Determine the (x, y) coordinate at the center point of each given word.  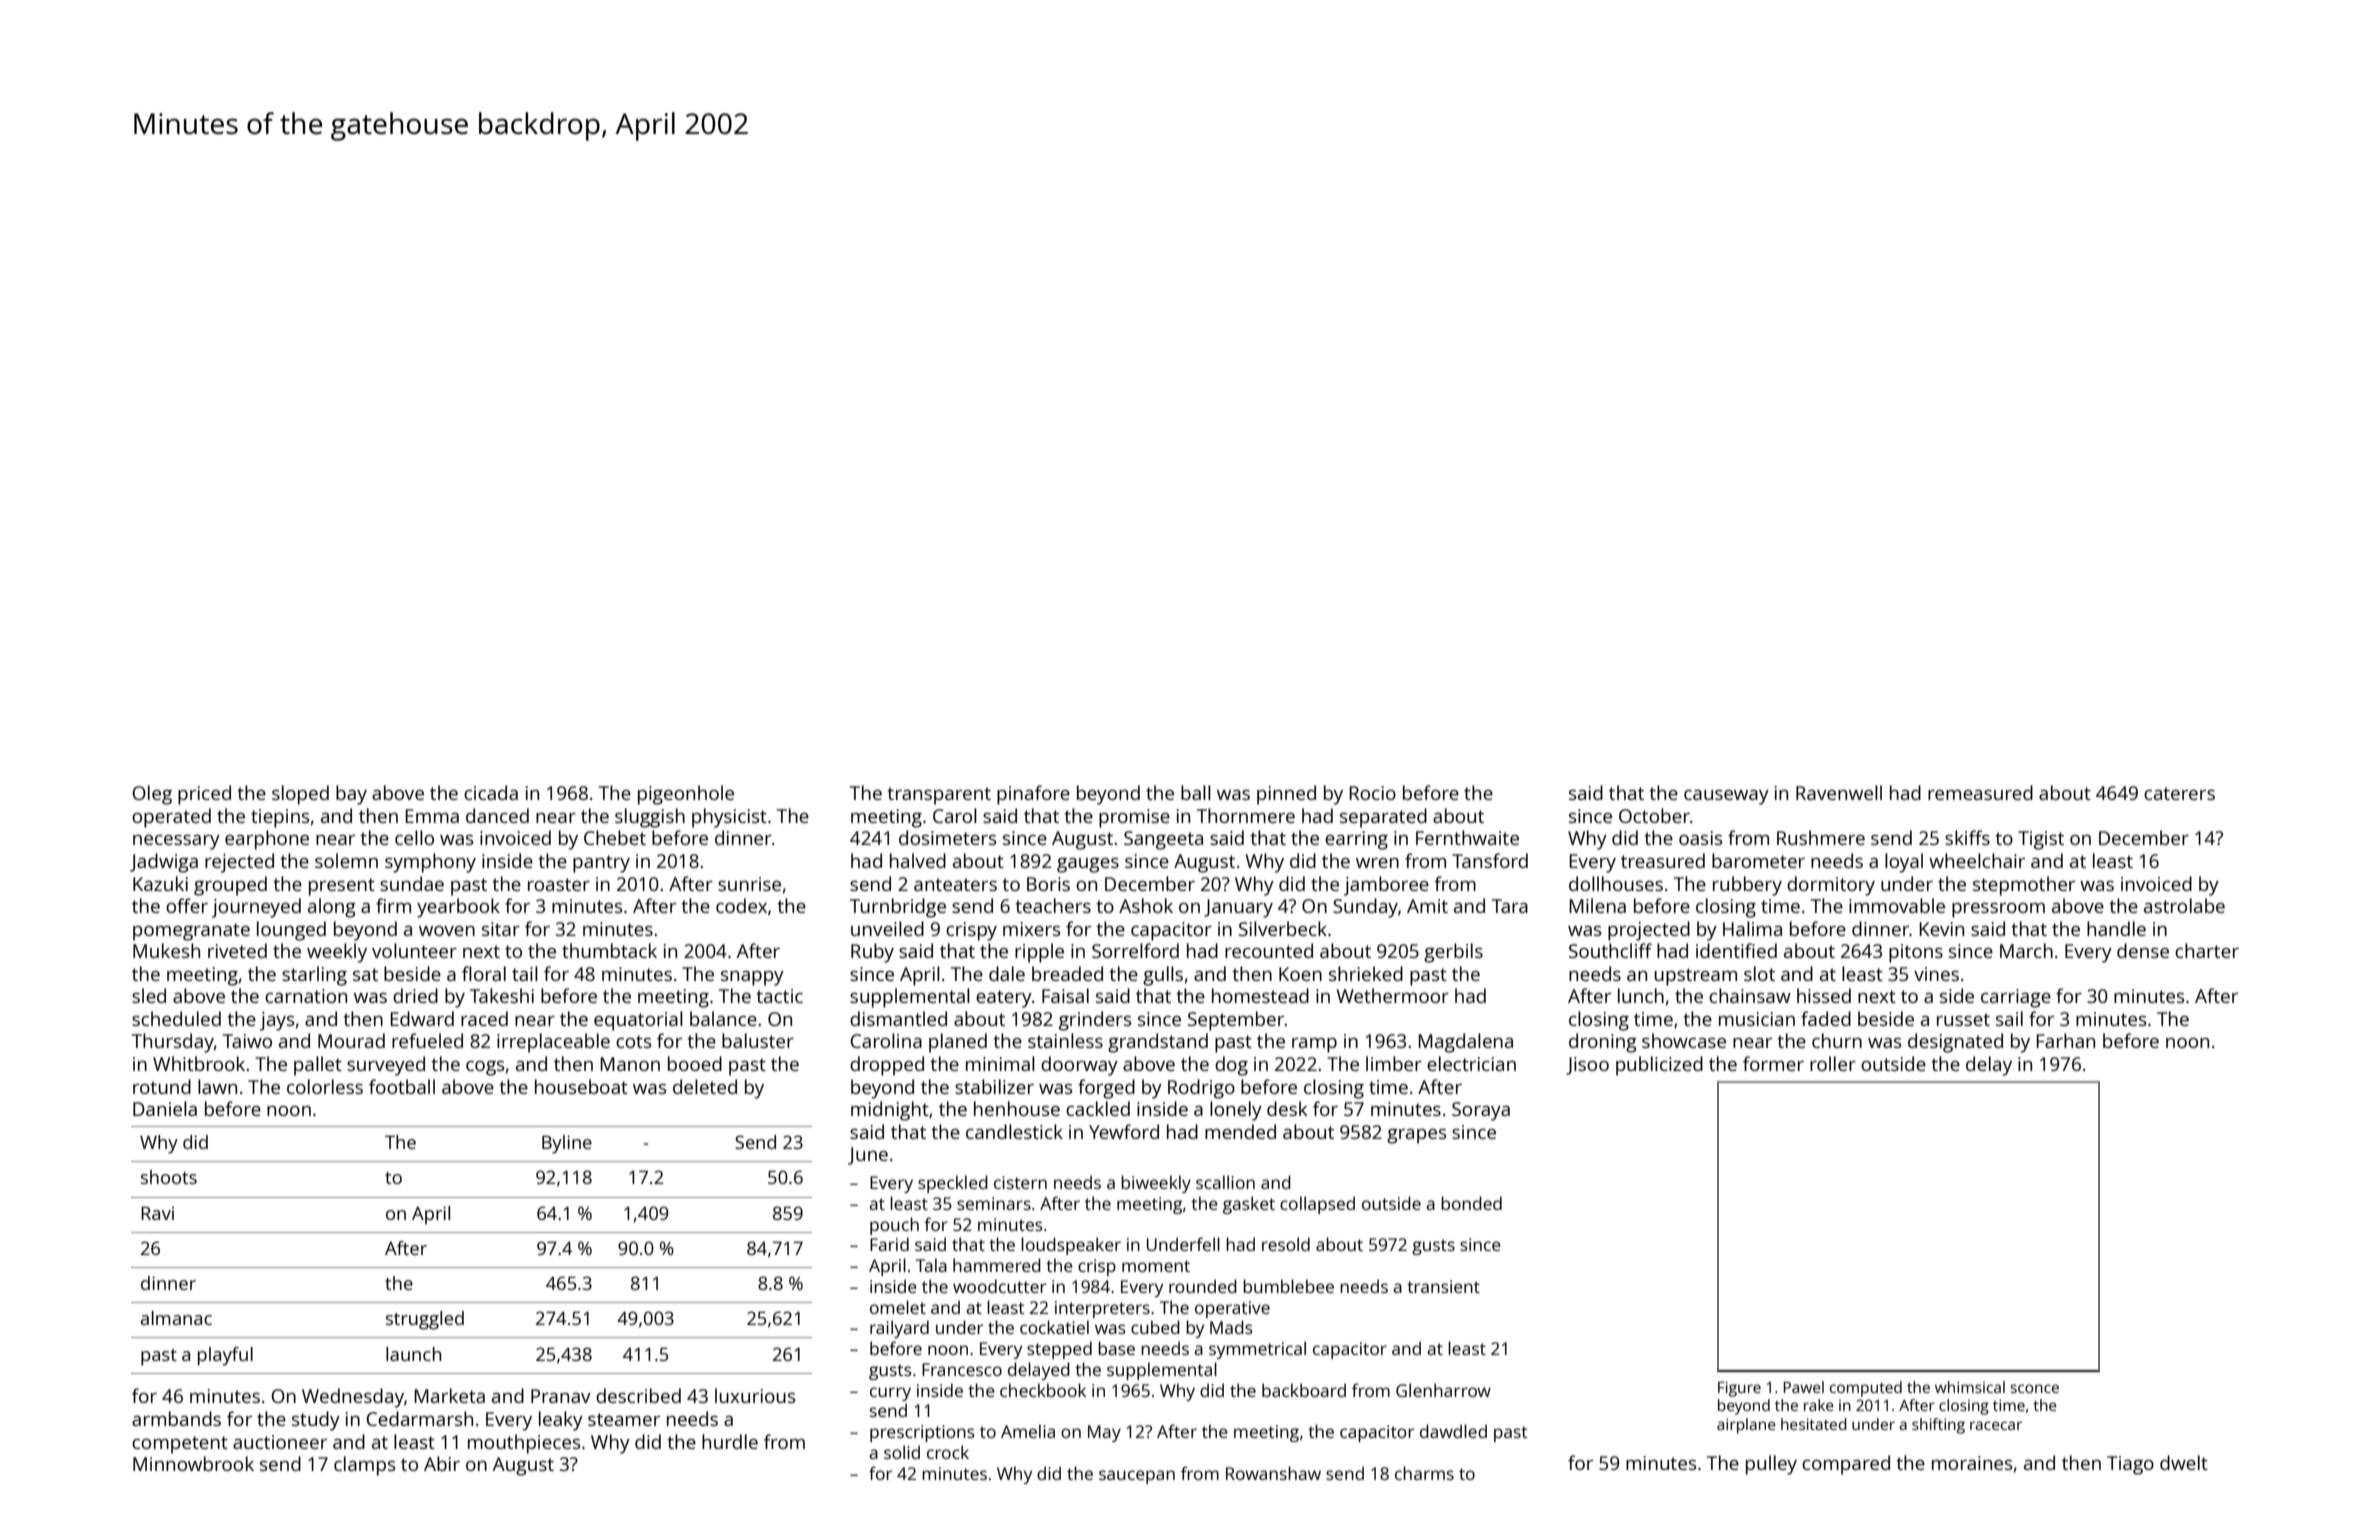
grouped (230, 886)
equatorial (638, 1021)
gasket (1249, 1205)
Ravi (157, 1213)
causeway (1726, 797)
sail (2009, 1018)
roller (1833, 1063)
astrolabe (2184, 905)
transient (1443, 1286)
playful (225, 1356)
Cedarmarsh (419, 1418)
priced (204, 795)
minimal (1000, 1063)
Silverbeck (1283, 928)
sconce (2034, 1388)
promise (1134, 818)
